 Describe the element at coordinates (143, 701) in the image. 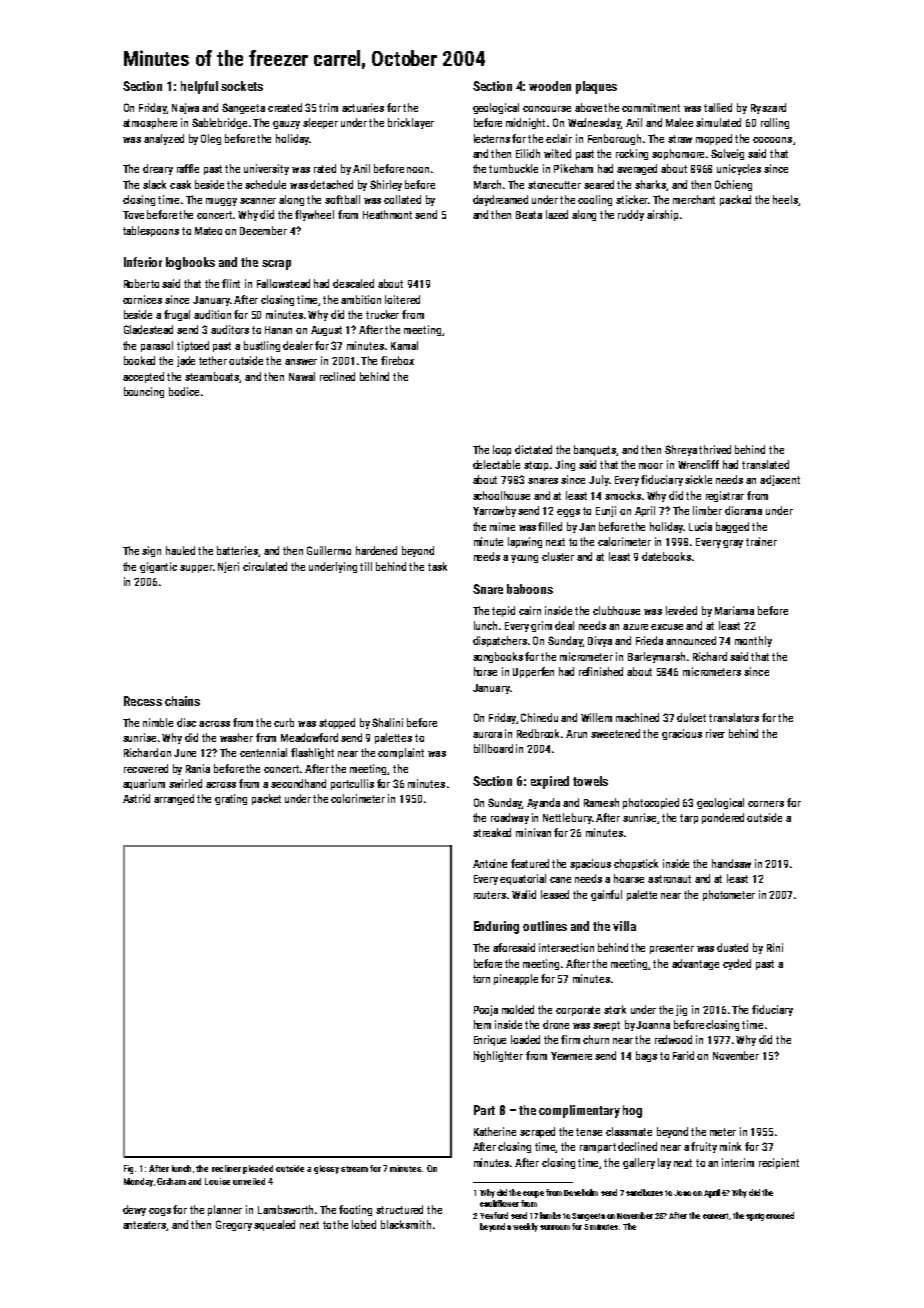

I see `Recess` at that location.
